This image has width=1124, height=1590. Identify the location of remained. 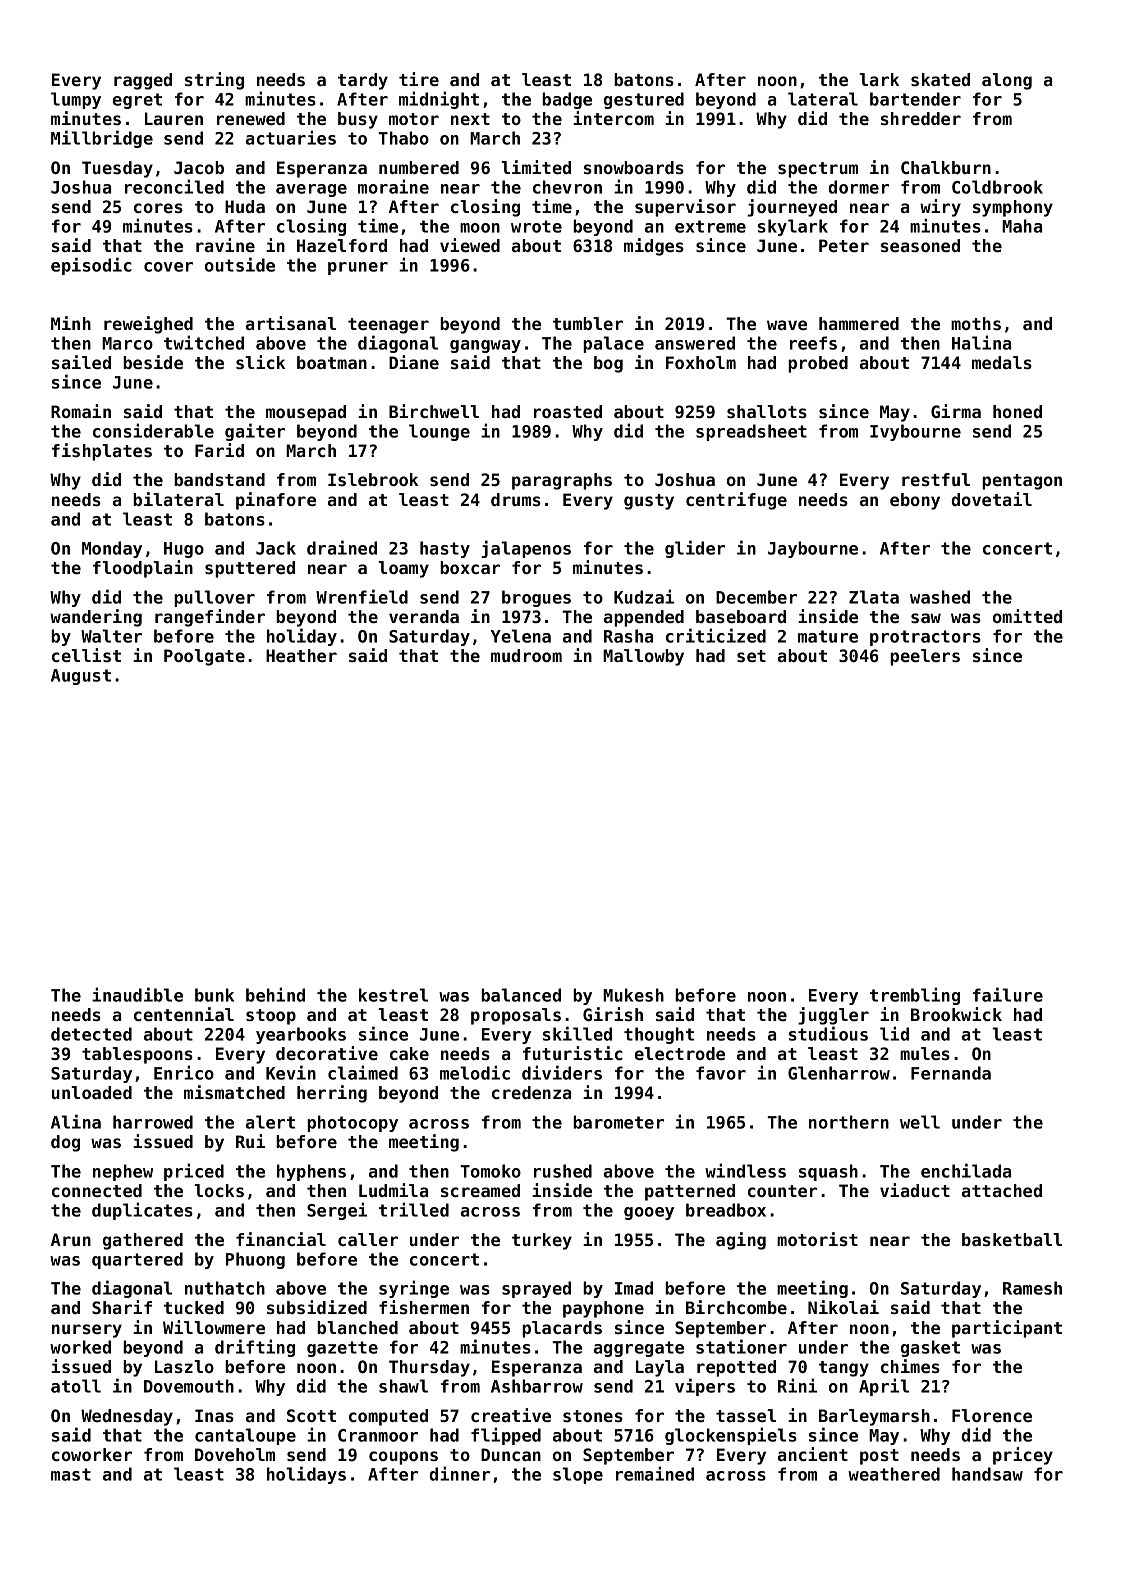
(655, 1473).
